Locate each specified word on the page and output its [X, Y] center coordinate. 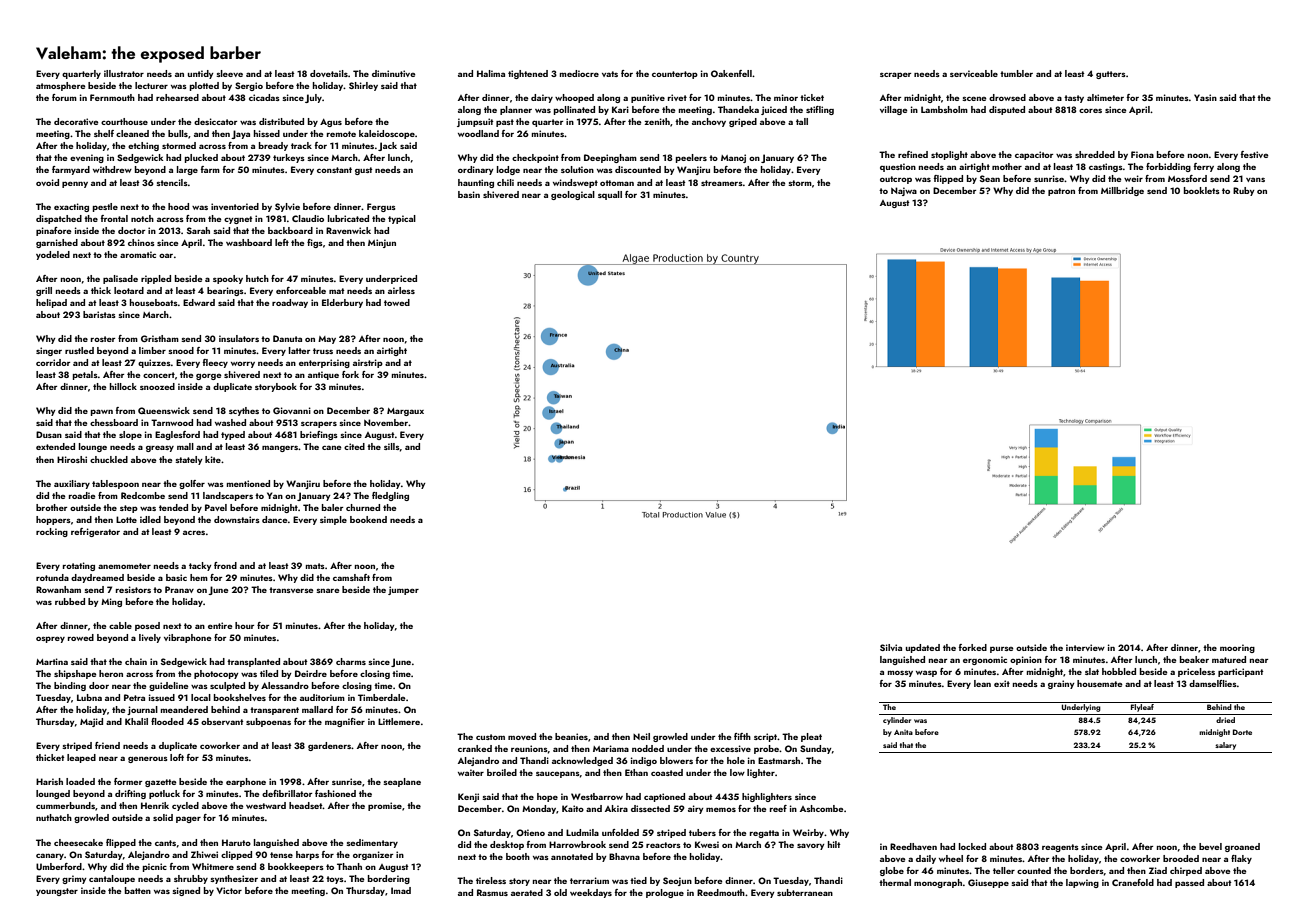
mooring [1237, 648]
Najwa [904, 191]
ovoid [47, 182]
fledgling [390, 496]
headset [306, 805]
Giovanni [292, 410]
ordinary [476, 170]
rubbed [70, 601]
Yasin [1205, 97]
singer [49, 351]
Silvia [891, 647]
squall [610, 195]
